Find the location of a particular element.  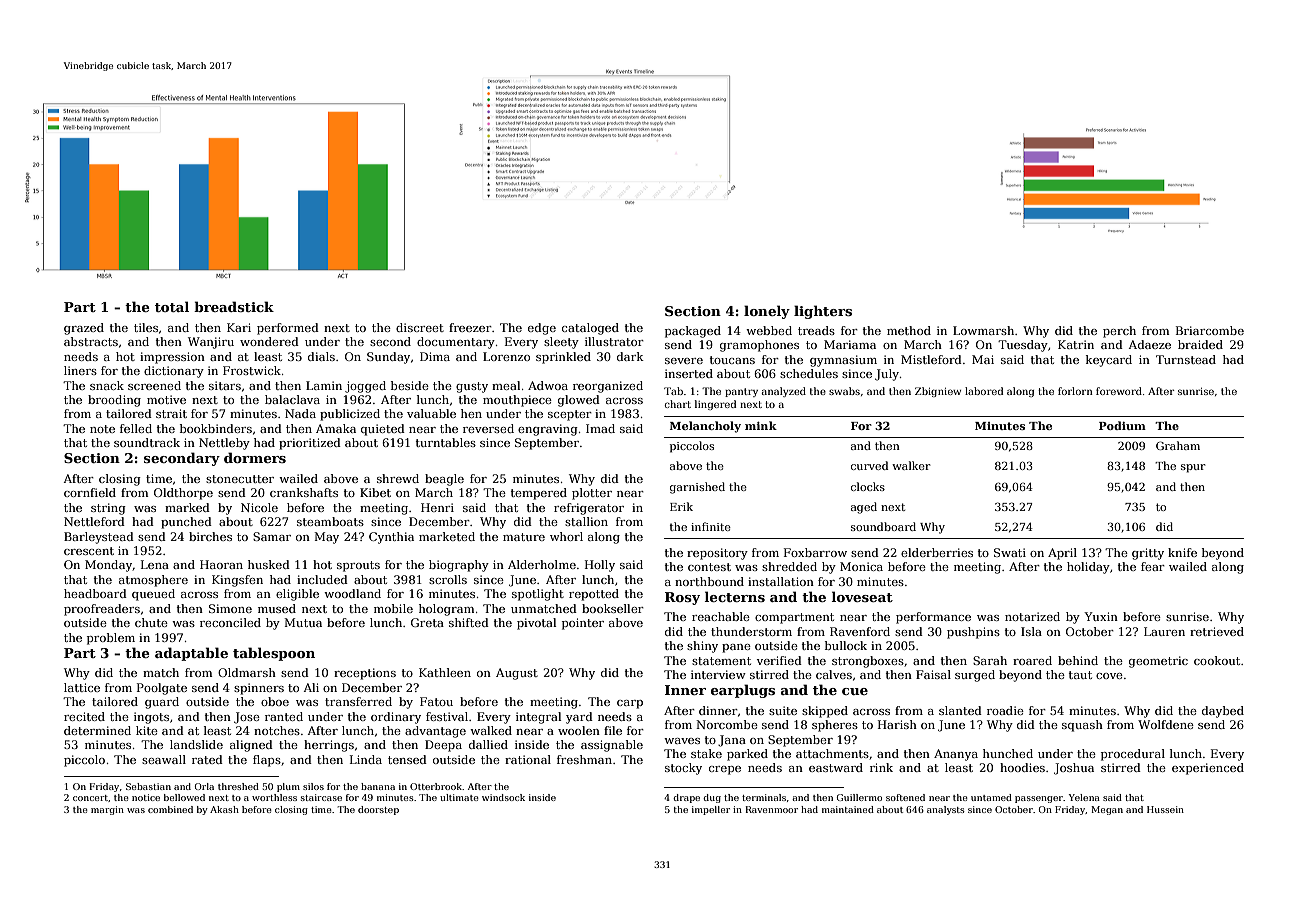

grazed is located at coordinates (84, 329).
